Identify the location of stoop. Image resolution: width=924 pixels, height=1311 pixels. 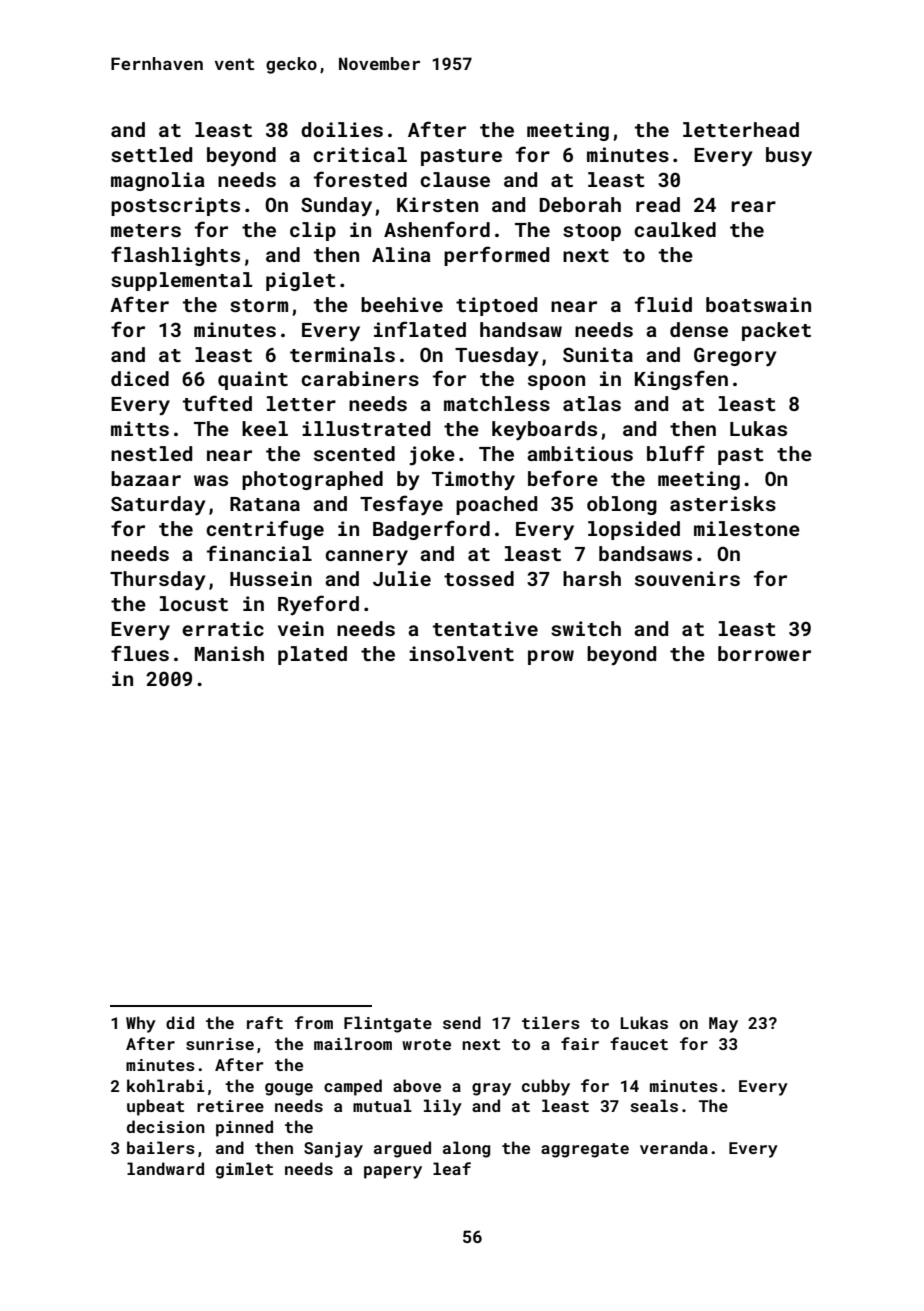
(592, 232).
